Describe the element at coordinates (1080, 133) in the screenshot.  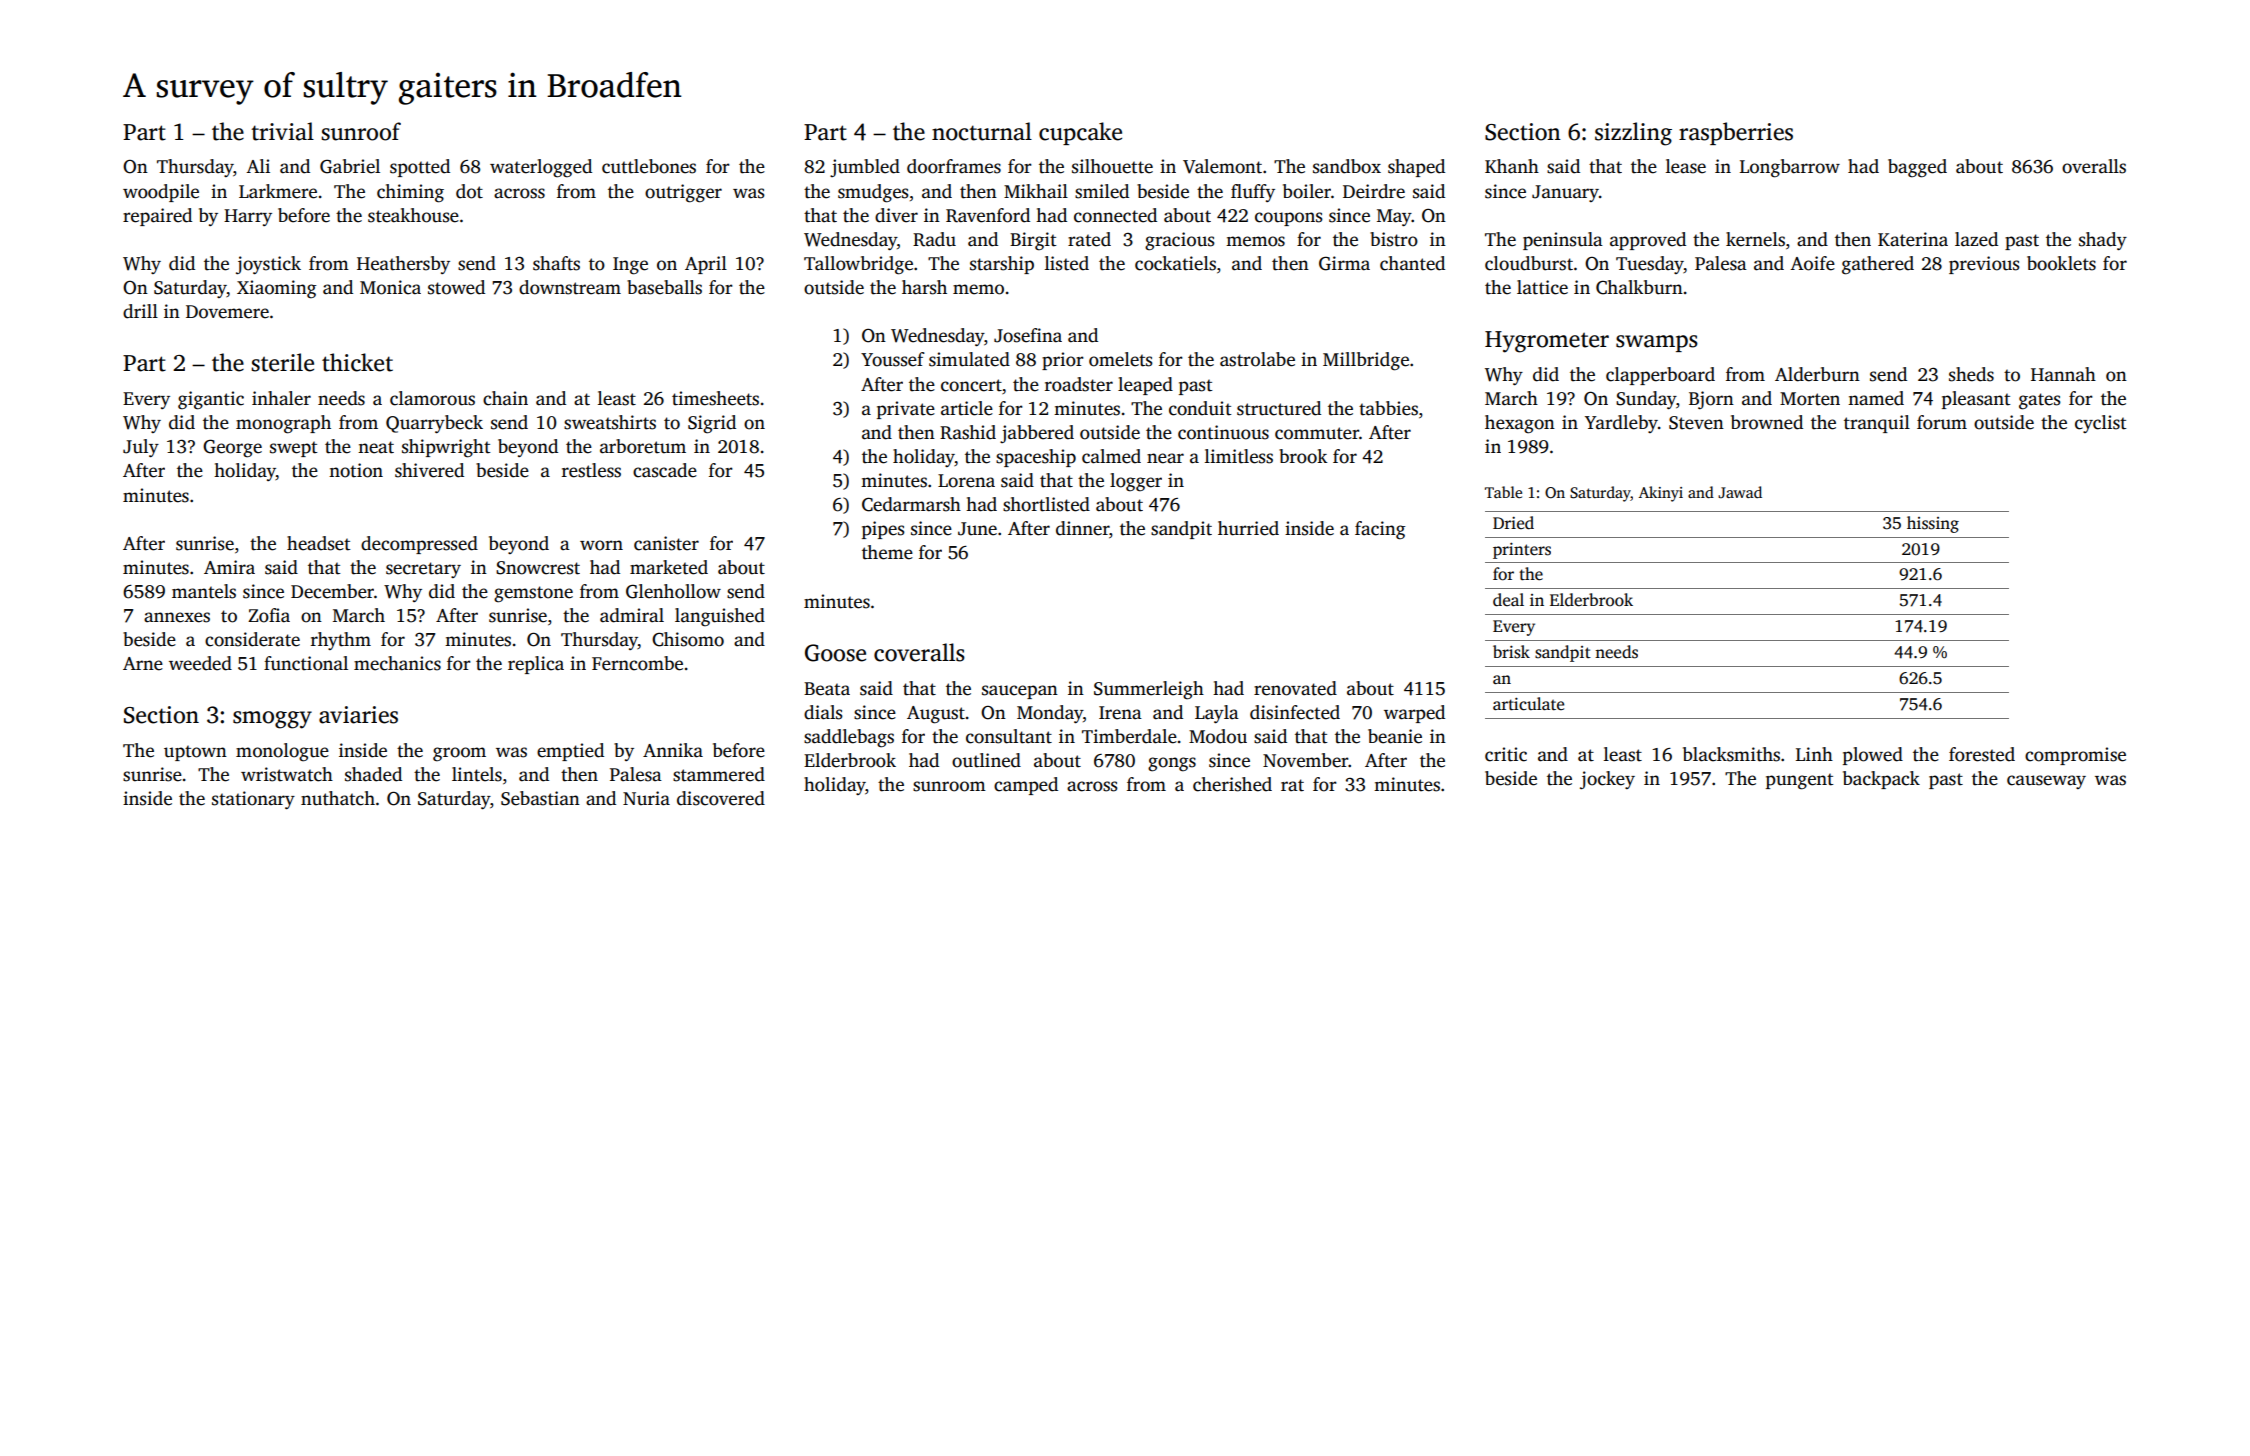
I see `cupcake` at that location.
